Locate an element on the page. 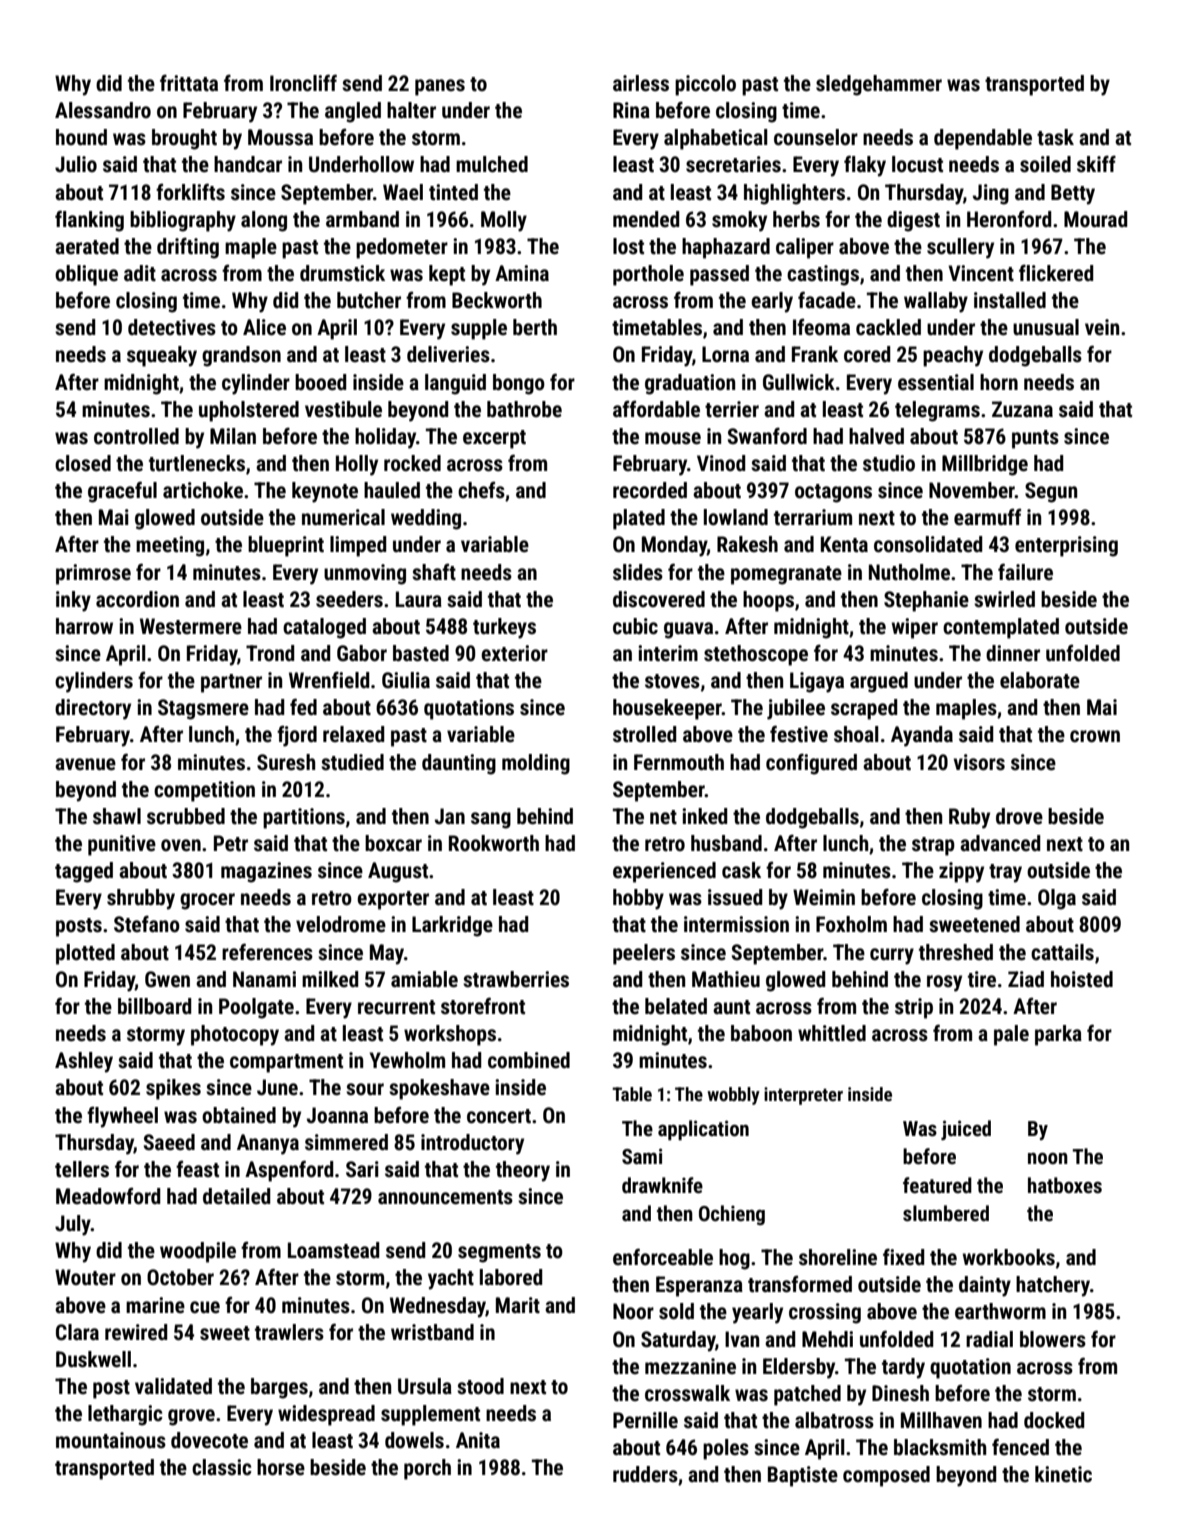 The image size is (1189, 1539). crown is located at coordinates (1095, 736).
